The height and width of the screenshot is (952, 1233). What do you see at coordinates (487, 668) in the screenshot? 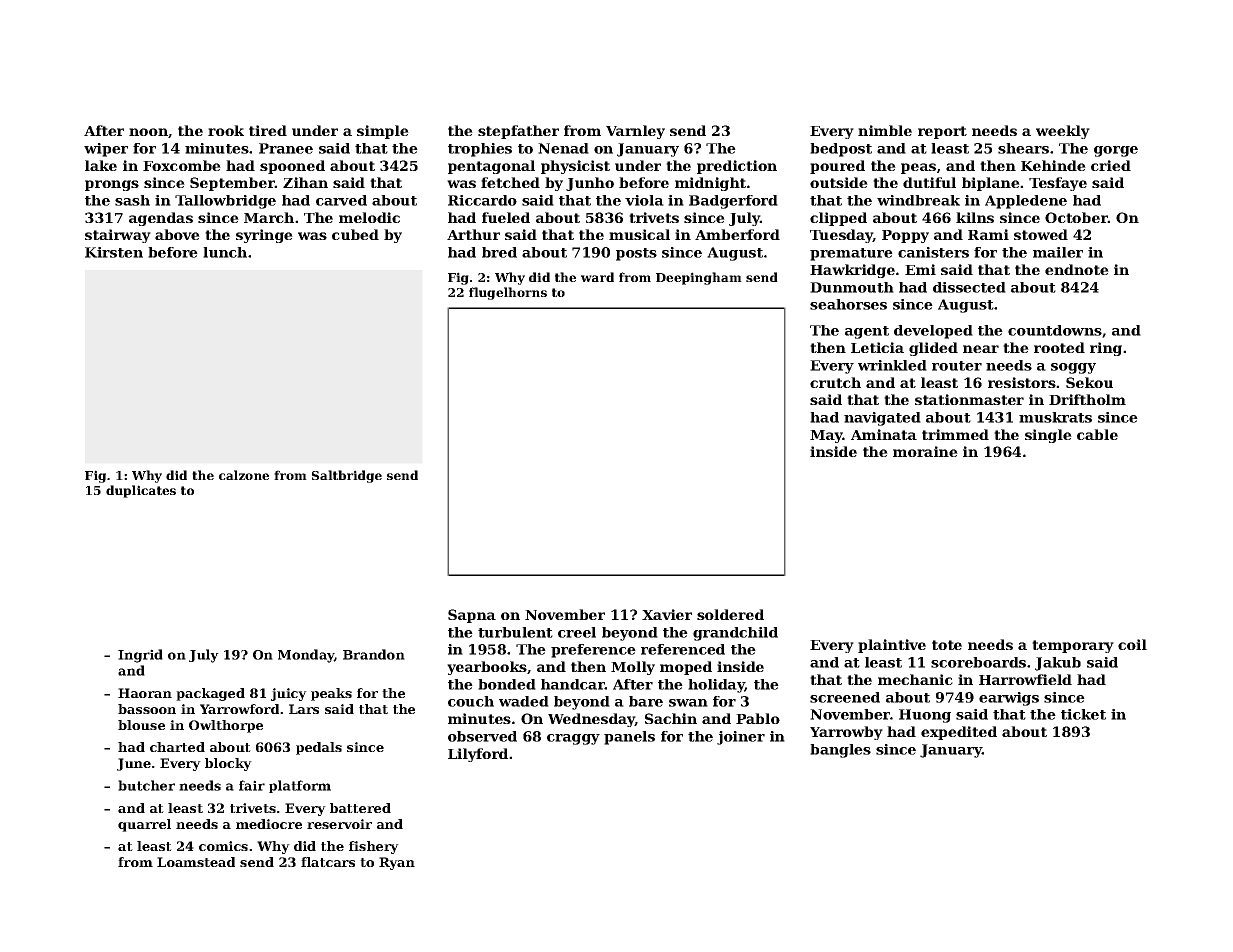
I see `yearbooks` at bounding box center [487, 668].
